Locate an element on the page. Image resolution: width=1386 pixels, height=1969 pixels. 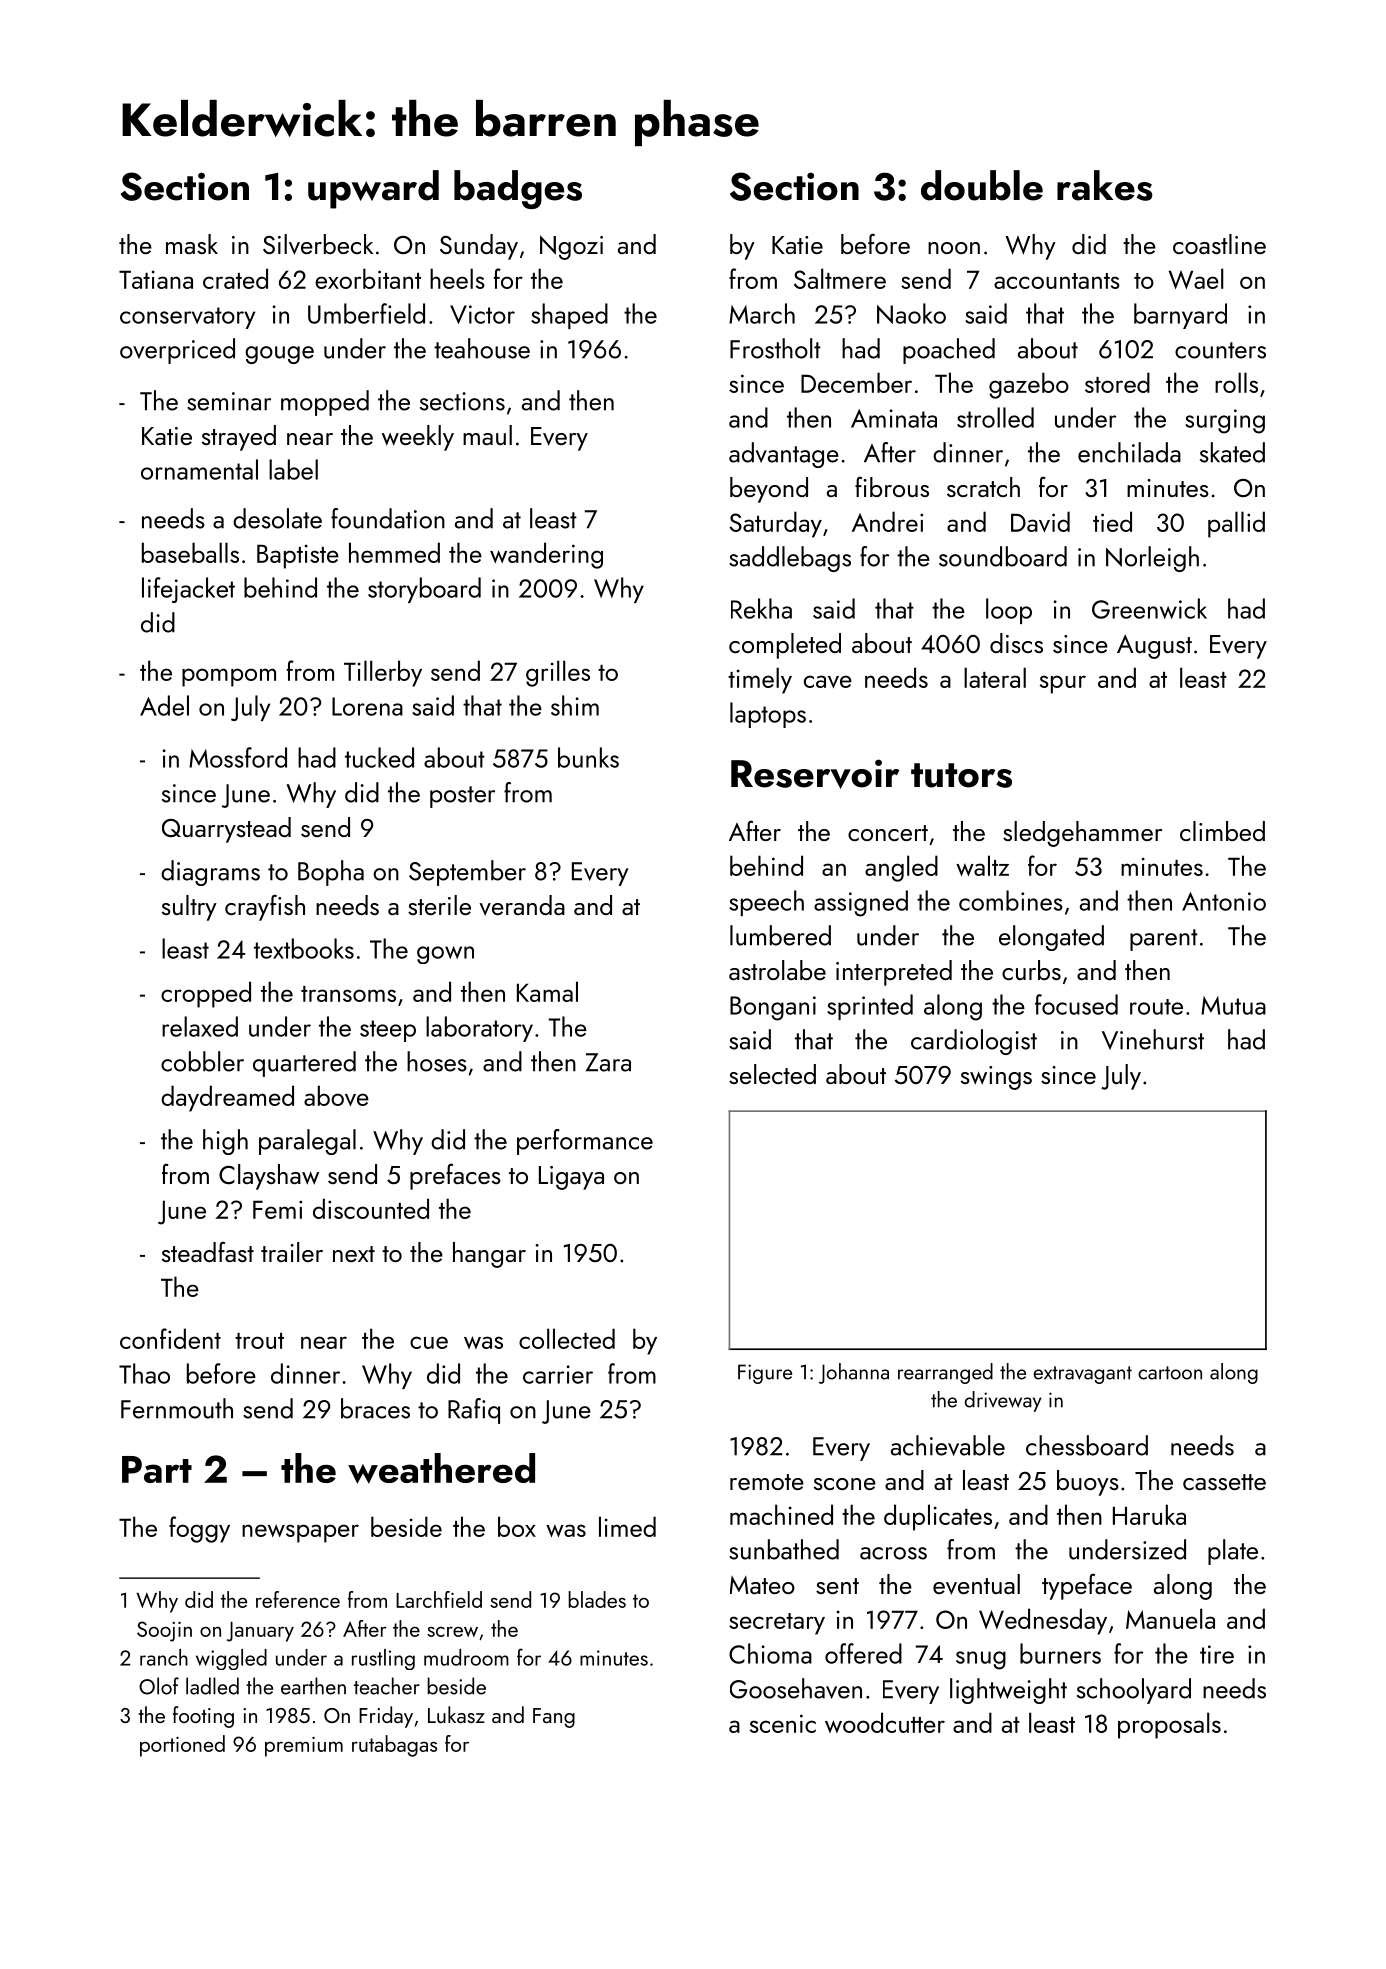
portioned is located at coordinates (182, 1746).
